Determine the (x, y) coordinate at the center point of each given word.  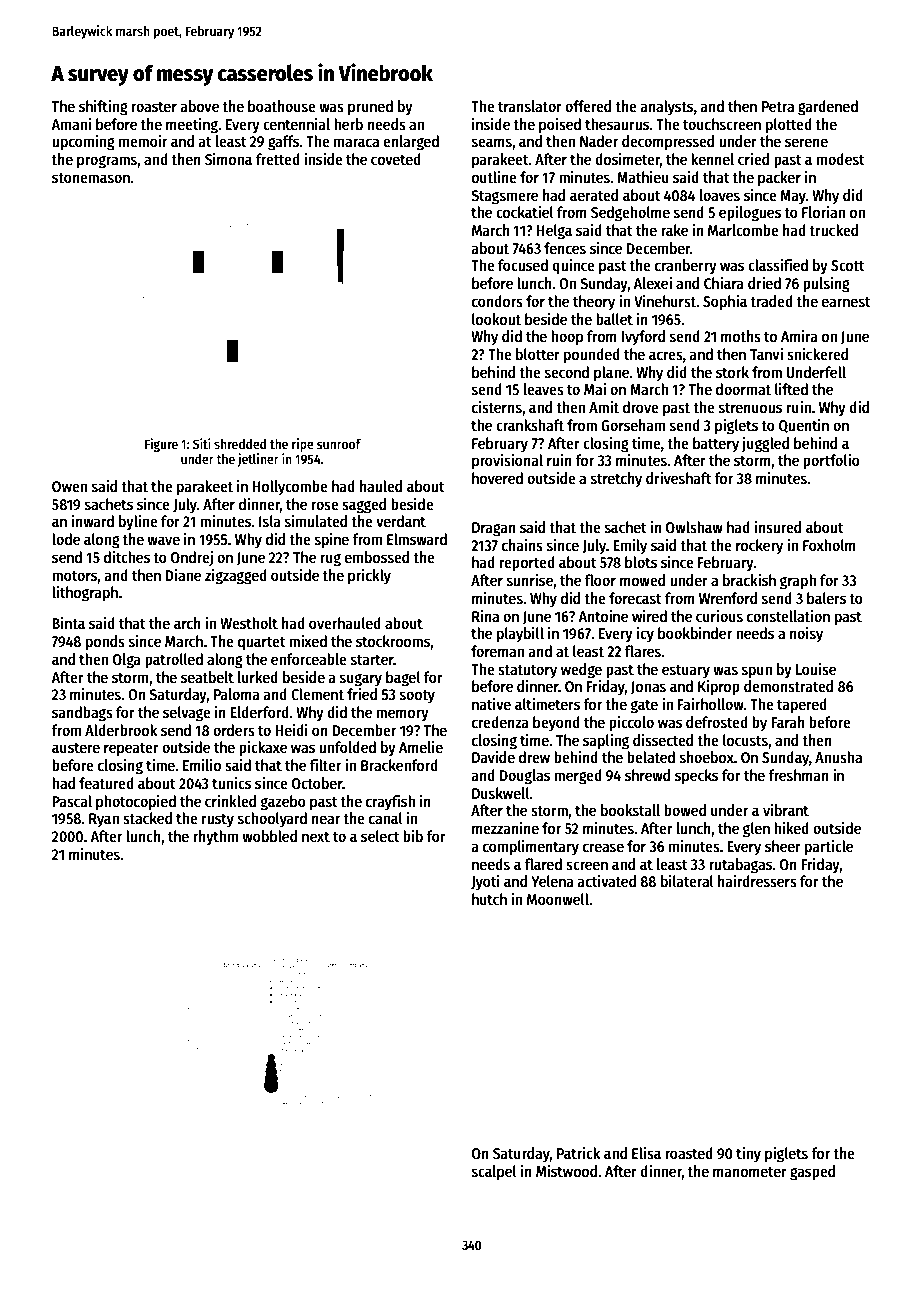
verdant (401, 521)
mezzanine (505, 828)
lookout (496, 319)
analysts (666, 107)
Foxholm (829, 545)
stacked (147, 818)
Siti (202, 443)
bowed (685, 810)
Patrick (578, 1153)
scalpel (494, 1173)
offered (588, 106)
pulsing (826, 285)
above (199, 106)
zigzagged (236, 576)
